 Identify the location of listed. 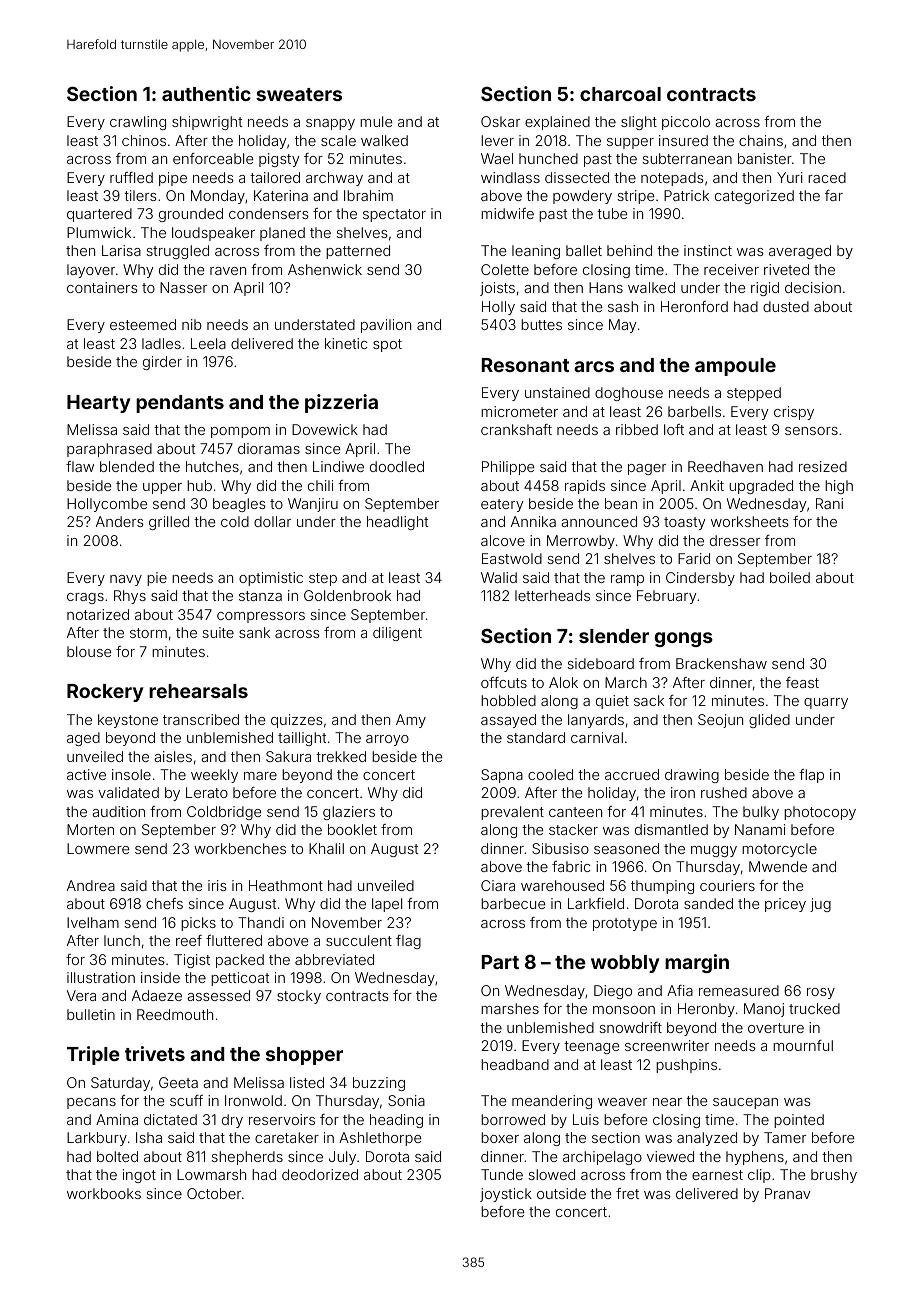
(307, 1082).
